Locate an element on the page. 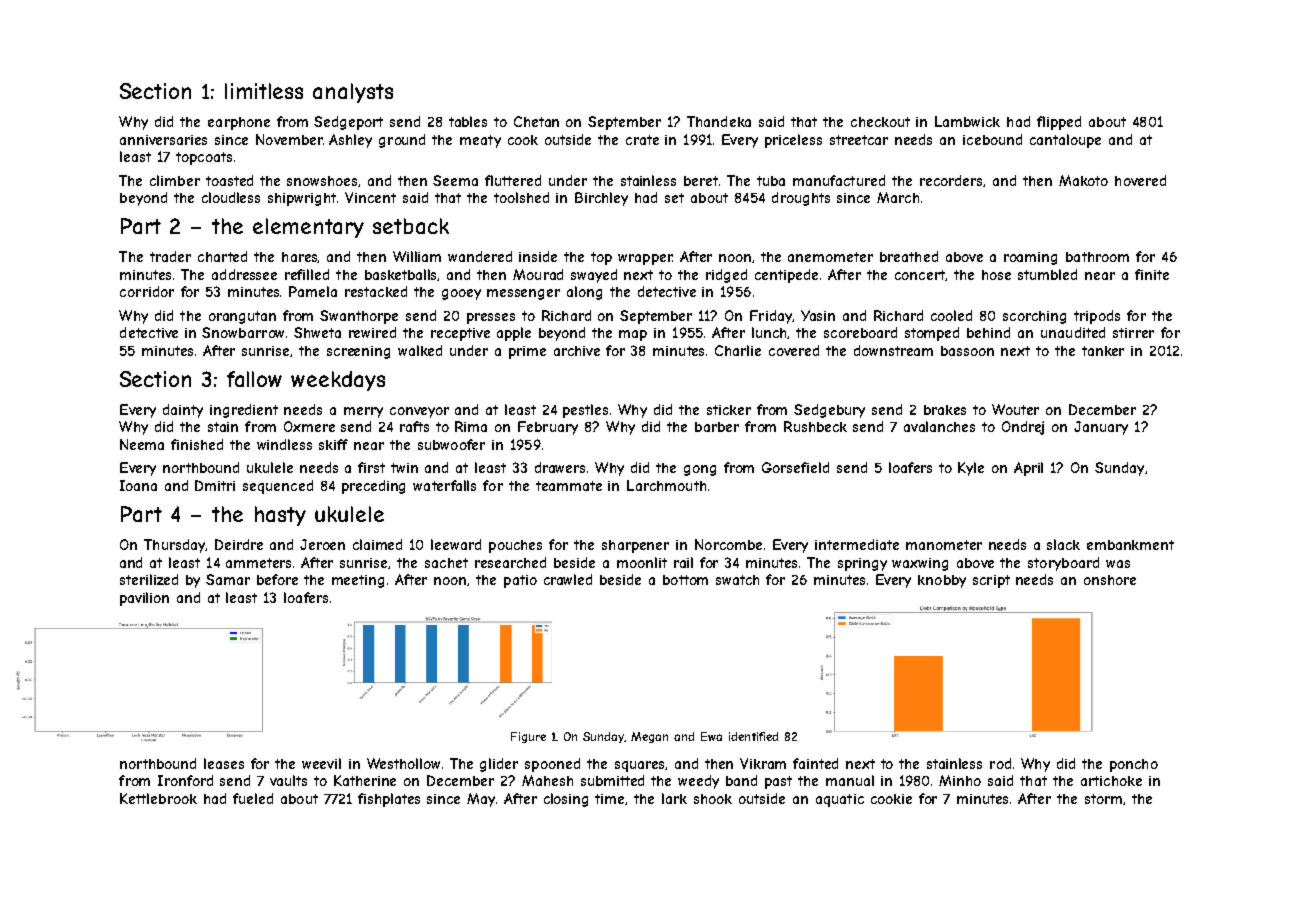  Vincent is located at coordinates (370, 197).
